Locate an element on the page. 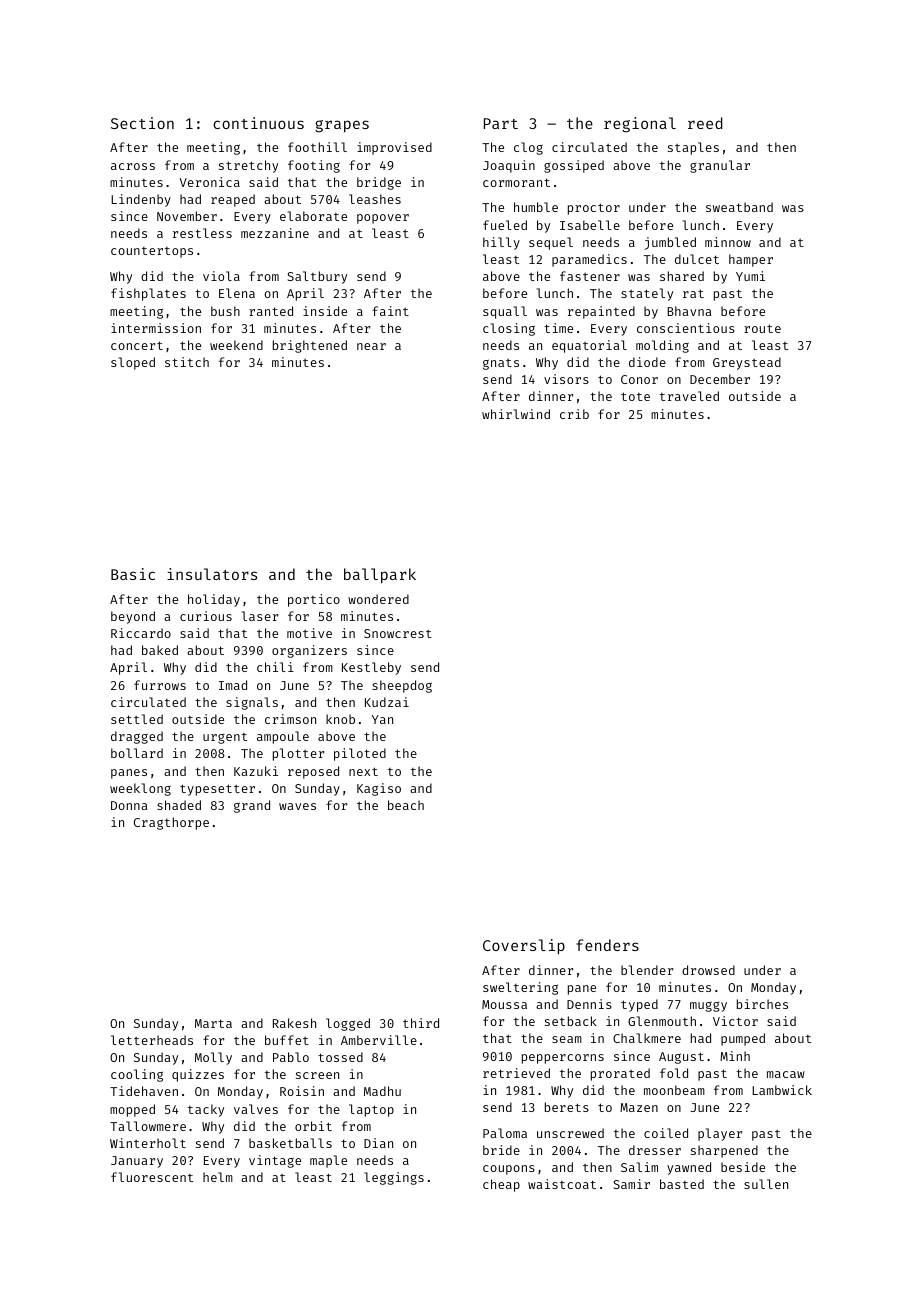 This image has width=924, height=1308. Donna is located at coordinates (129, 805).
